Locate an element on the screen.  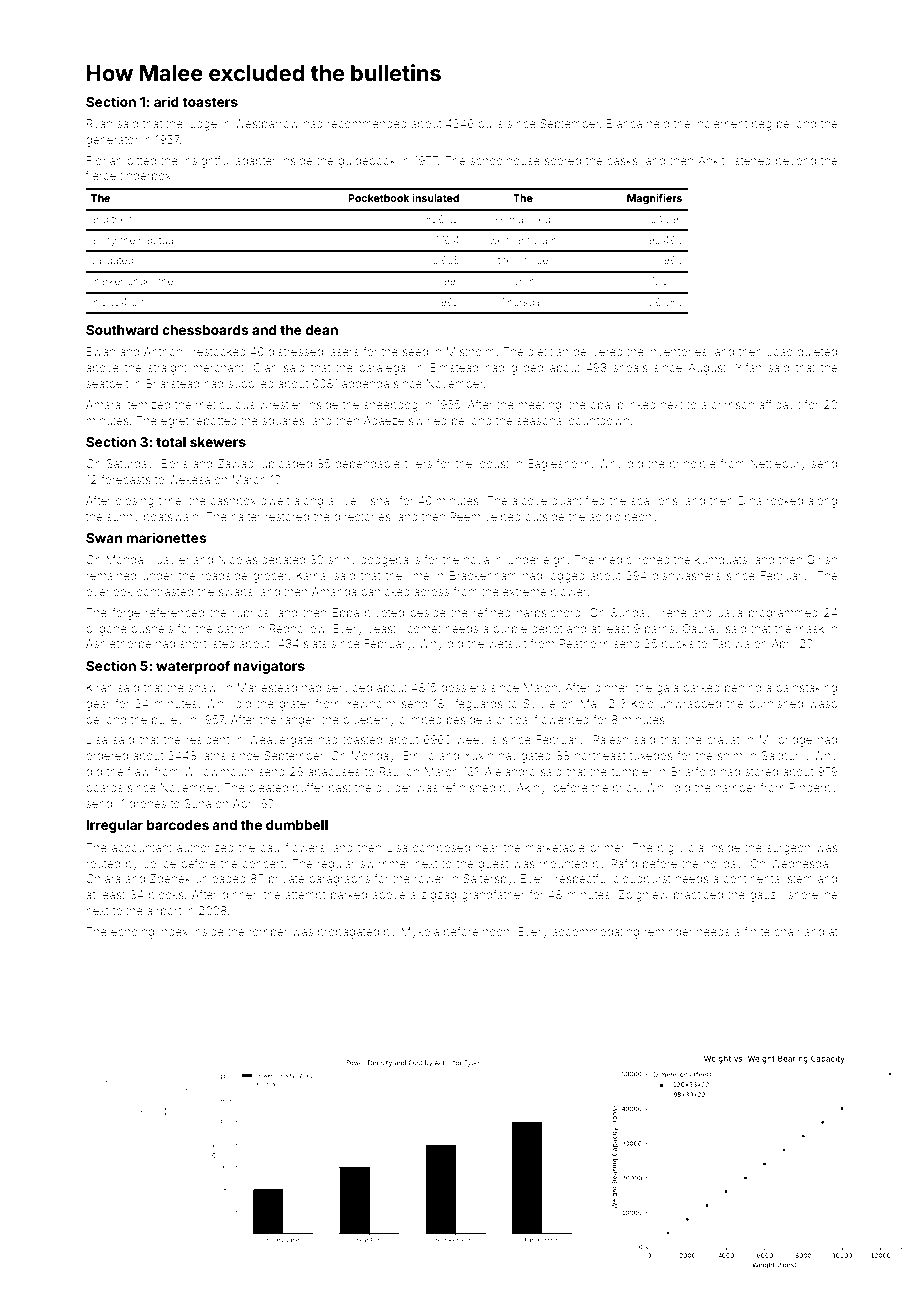
toasters is located at coordinates (210, 102).
